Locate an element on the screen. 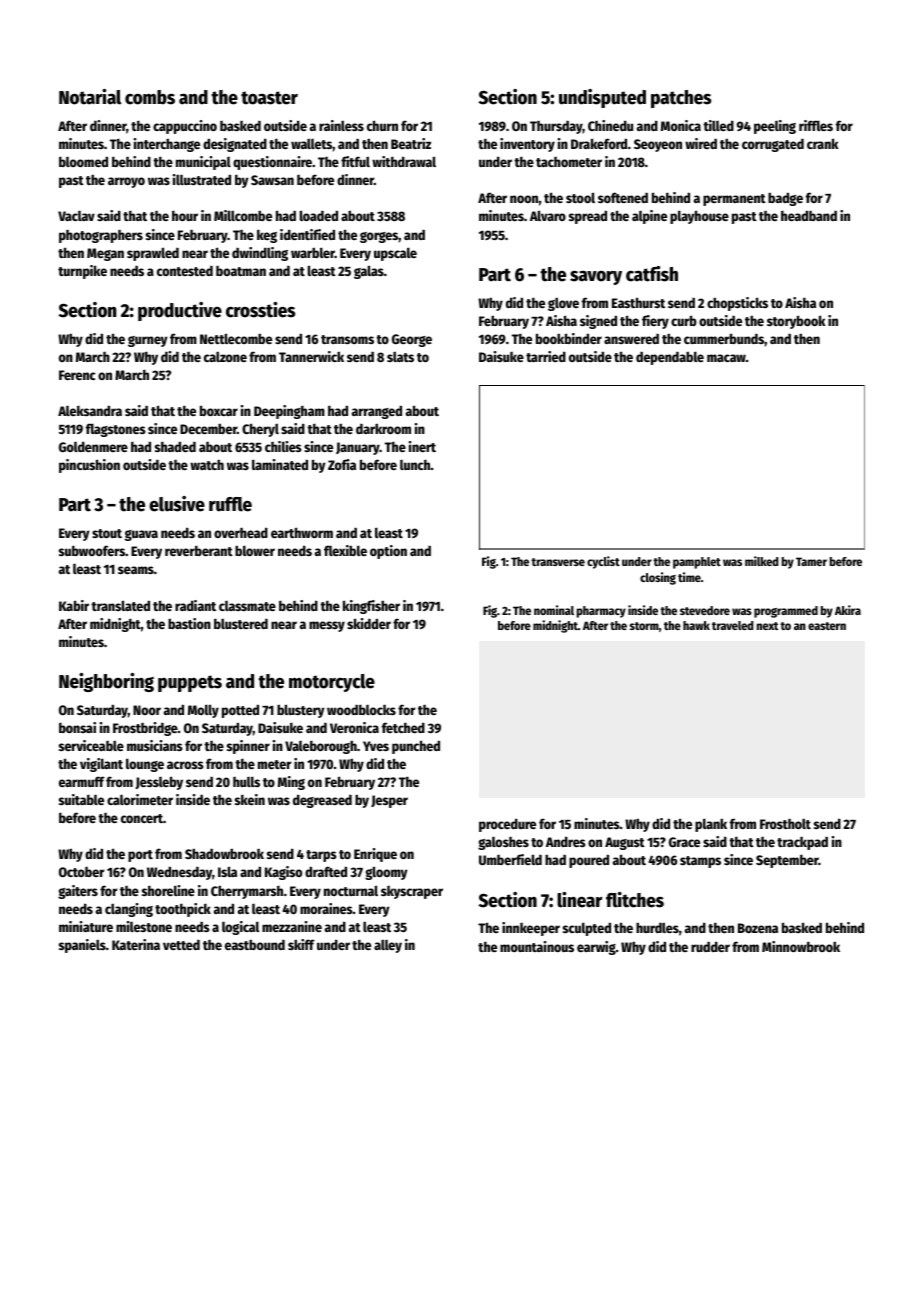 This screenshot has height=1308, width=924. toaster is located at coordinates (269, 98).
